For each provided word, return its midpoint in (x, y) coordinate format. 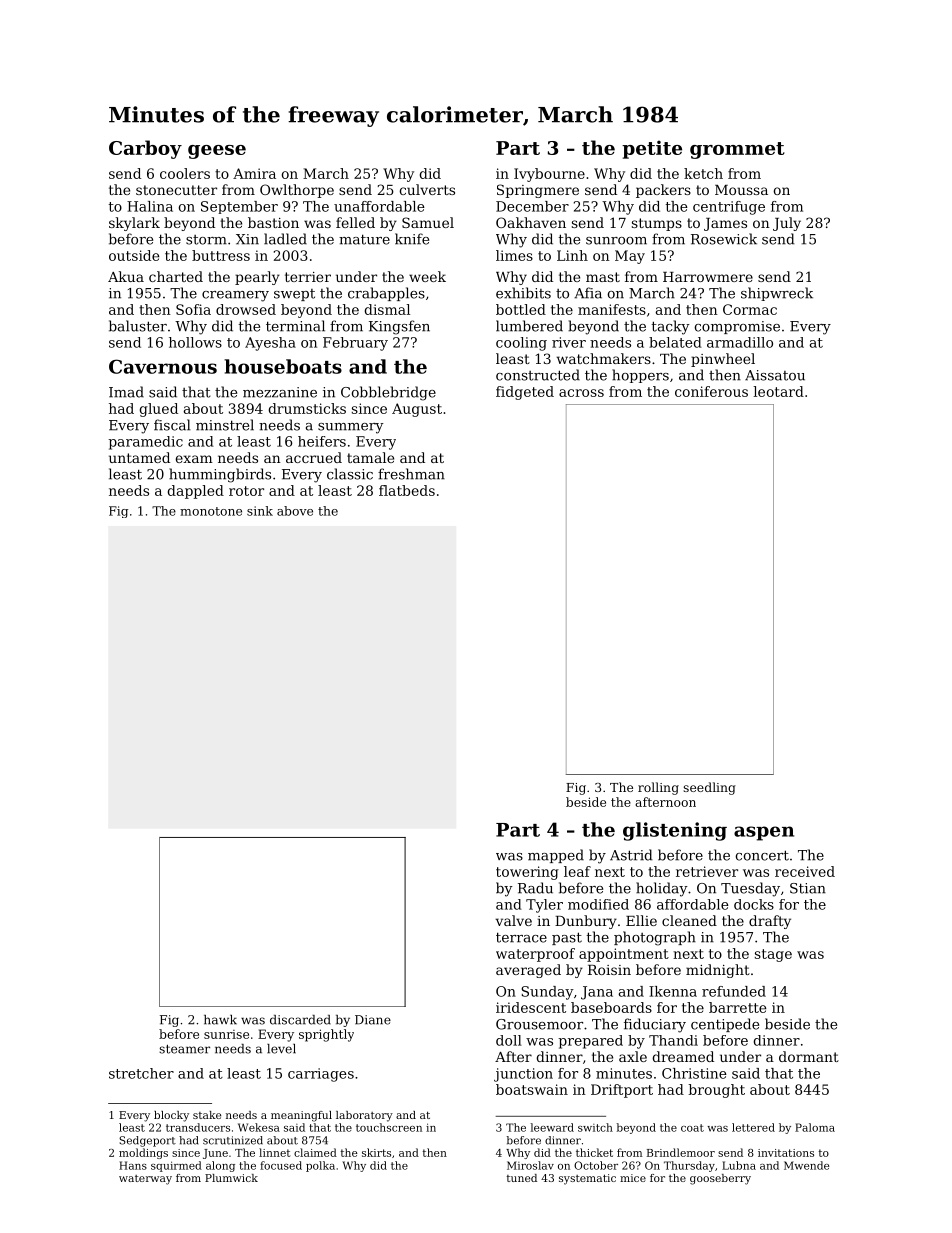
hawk (220, 1020)
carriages (321, 1075)
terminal (295, 326)
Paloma (815, 1127)
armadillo (740, 342)
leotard (778, 391)
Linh (572, 255)
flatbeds (407, 490)
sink (260, 511)
